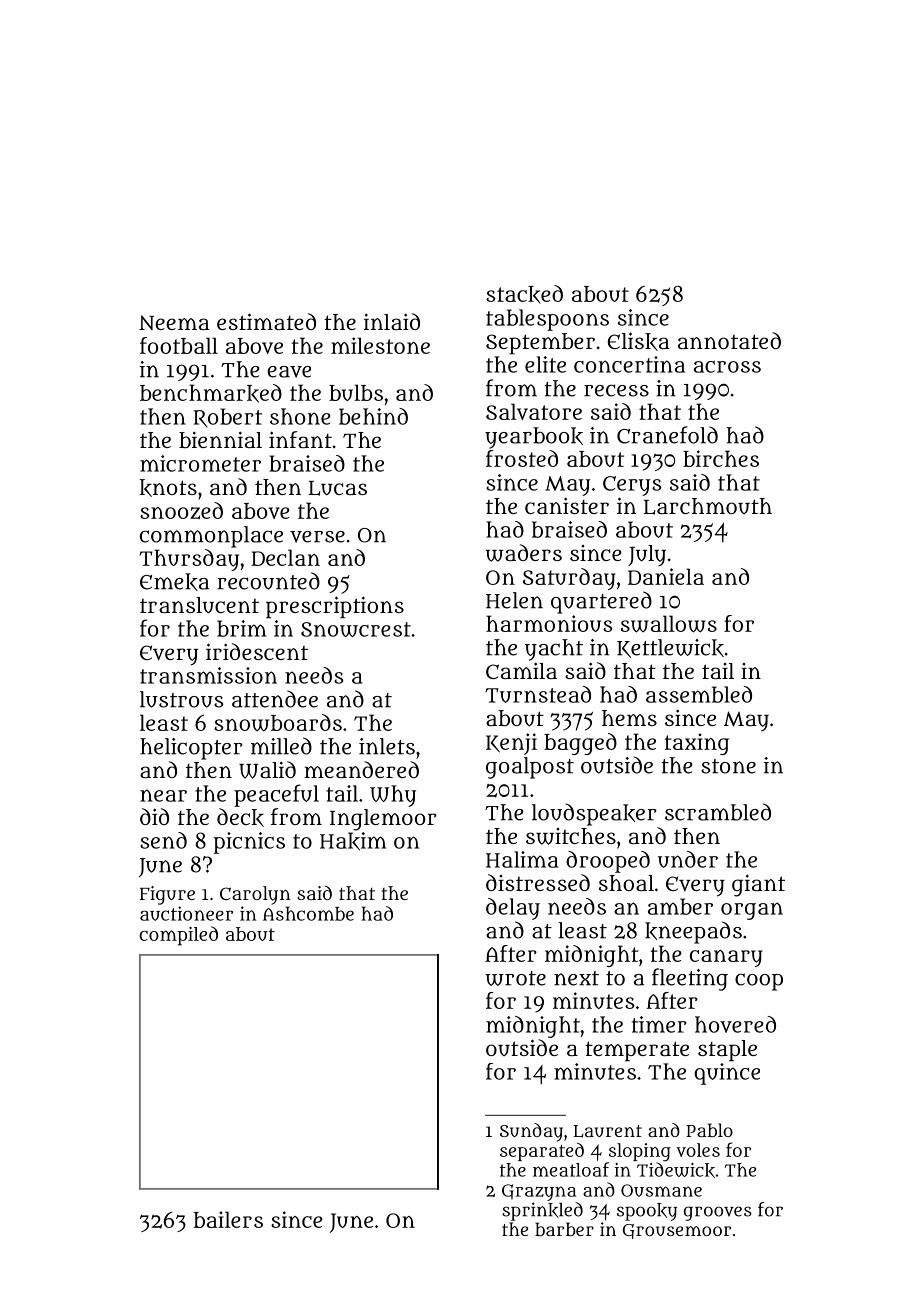  Describe the element at coordinates (154, 816) in the screenshot. I see `did` at that location.
